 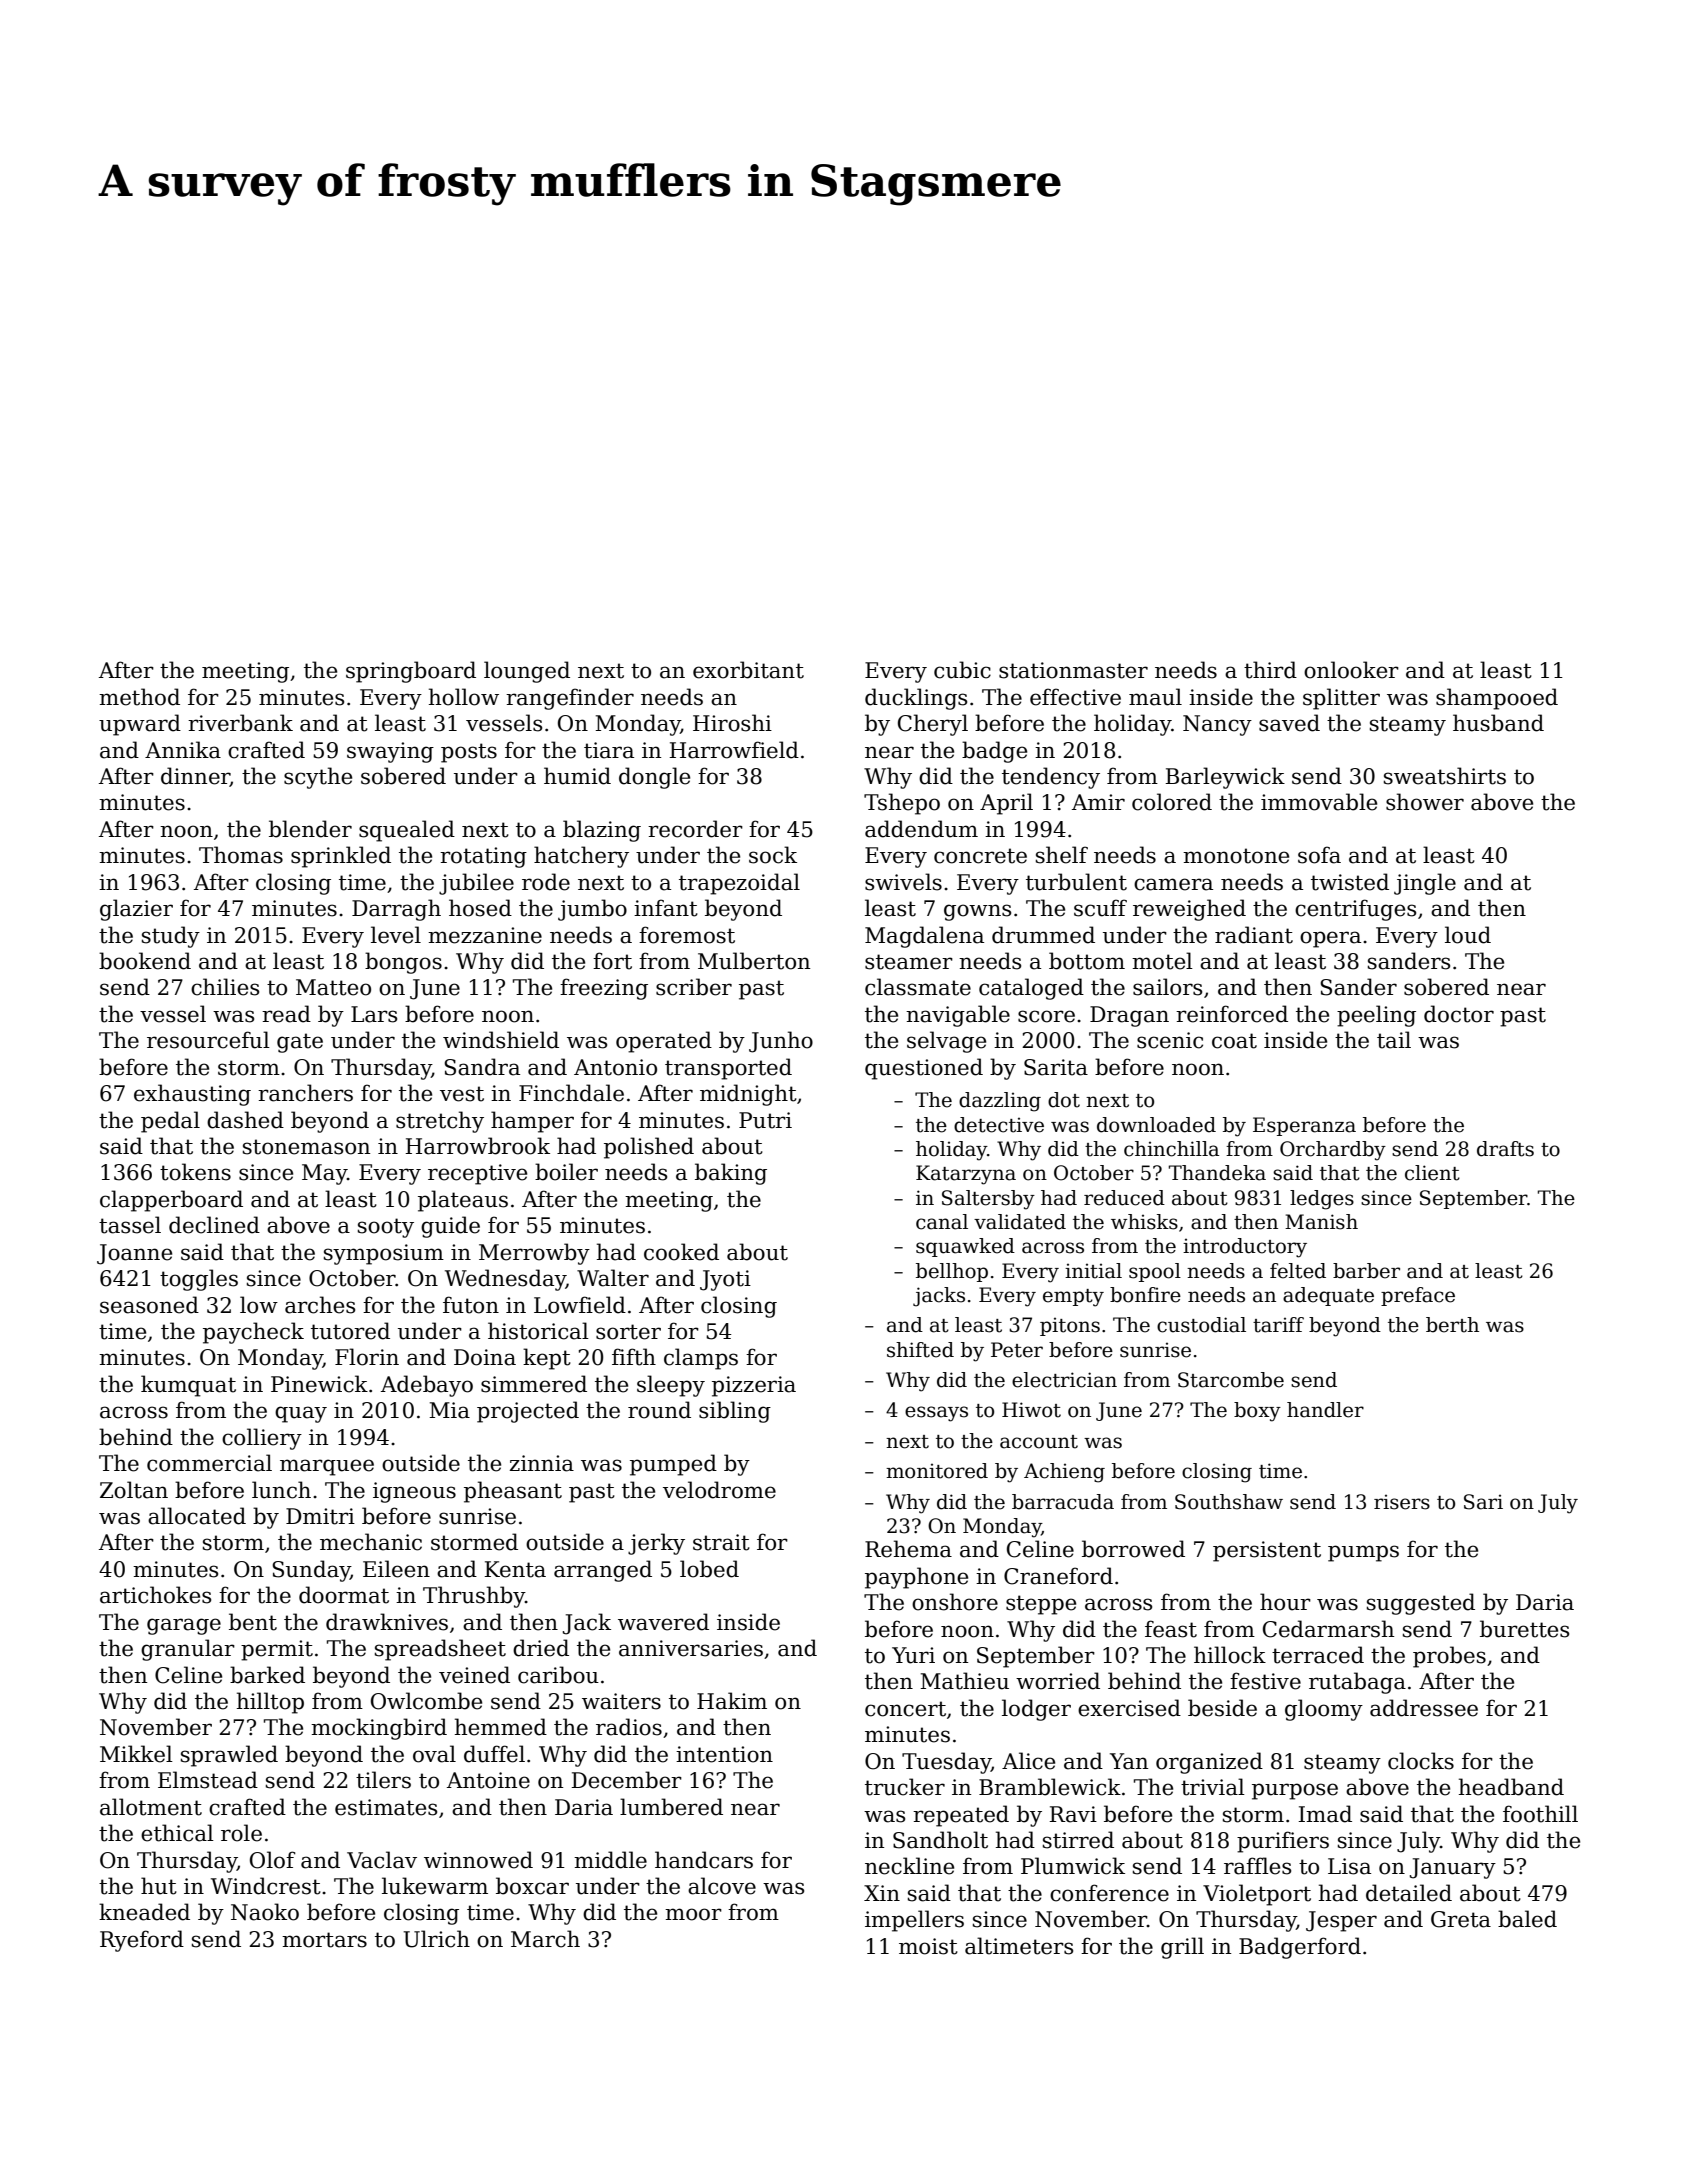 What do you see at coordinates (151, 1807) in the screenshot?
I see `allotment` at bounding box center [151, 1807].
